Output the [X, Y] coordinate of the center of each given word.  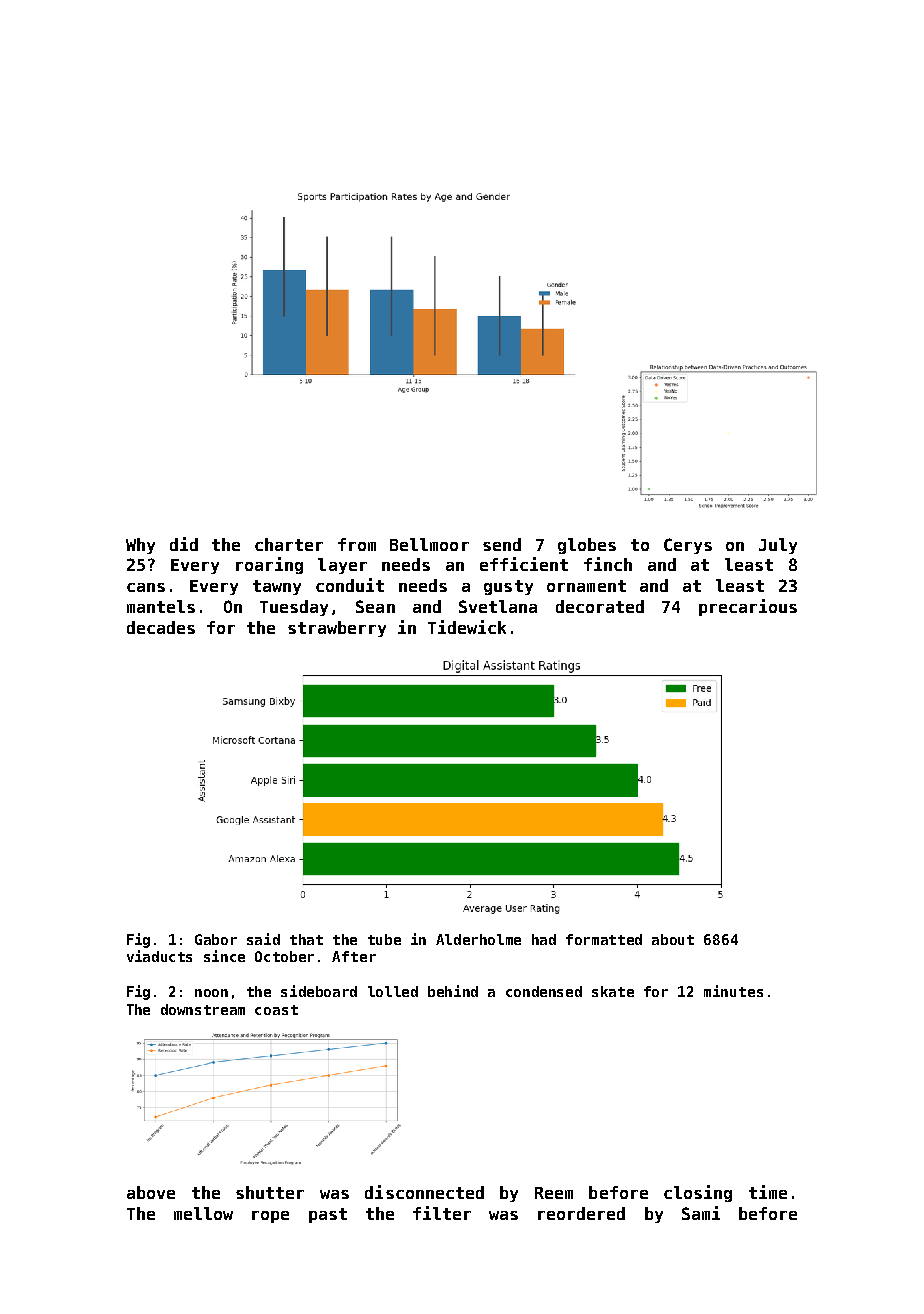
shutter [270, 1192]
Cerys [688, 546]
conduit [350, 585]
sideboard [319, 991]
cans [146, 587]
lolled [393, 991]
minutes [733, 991]
